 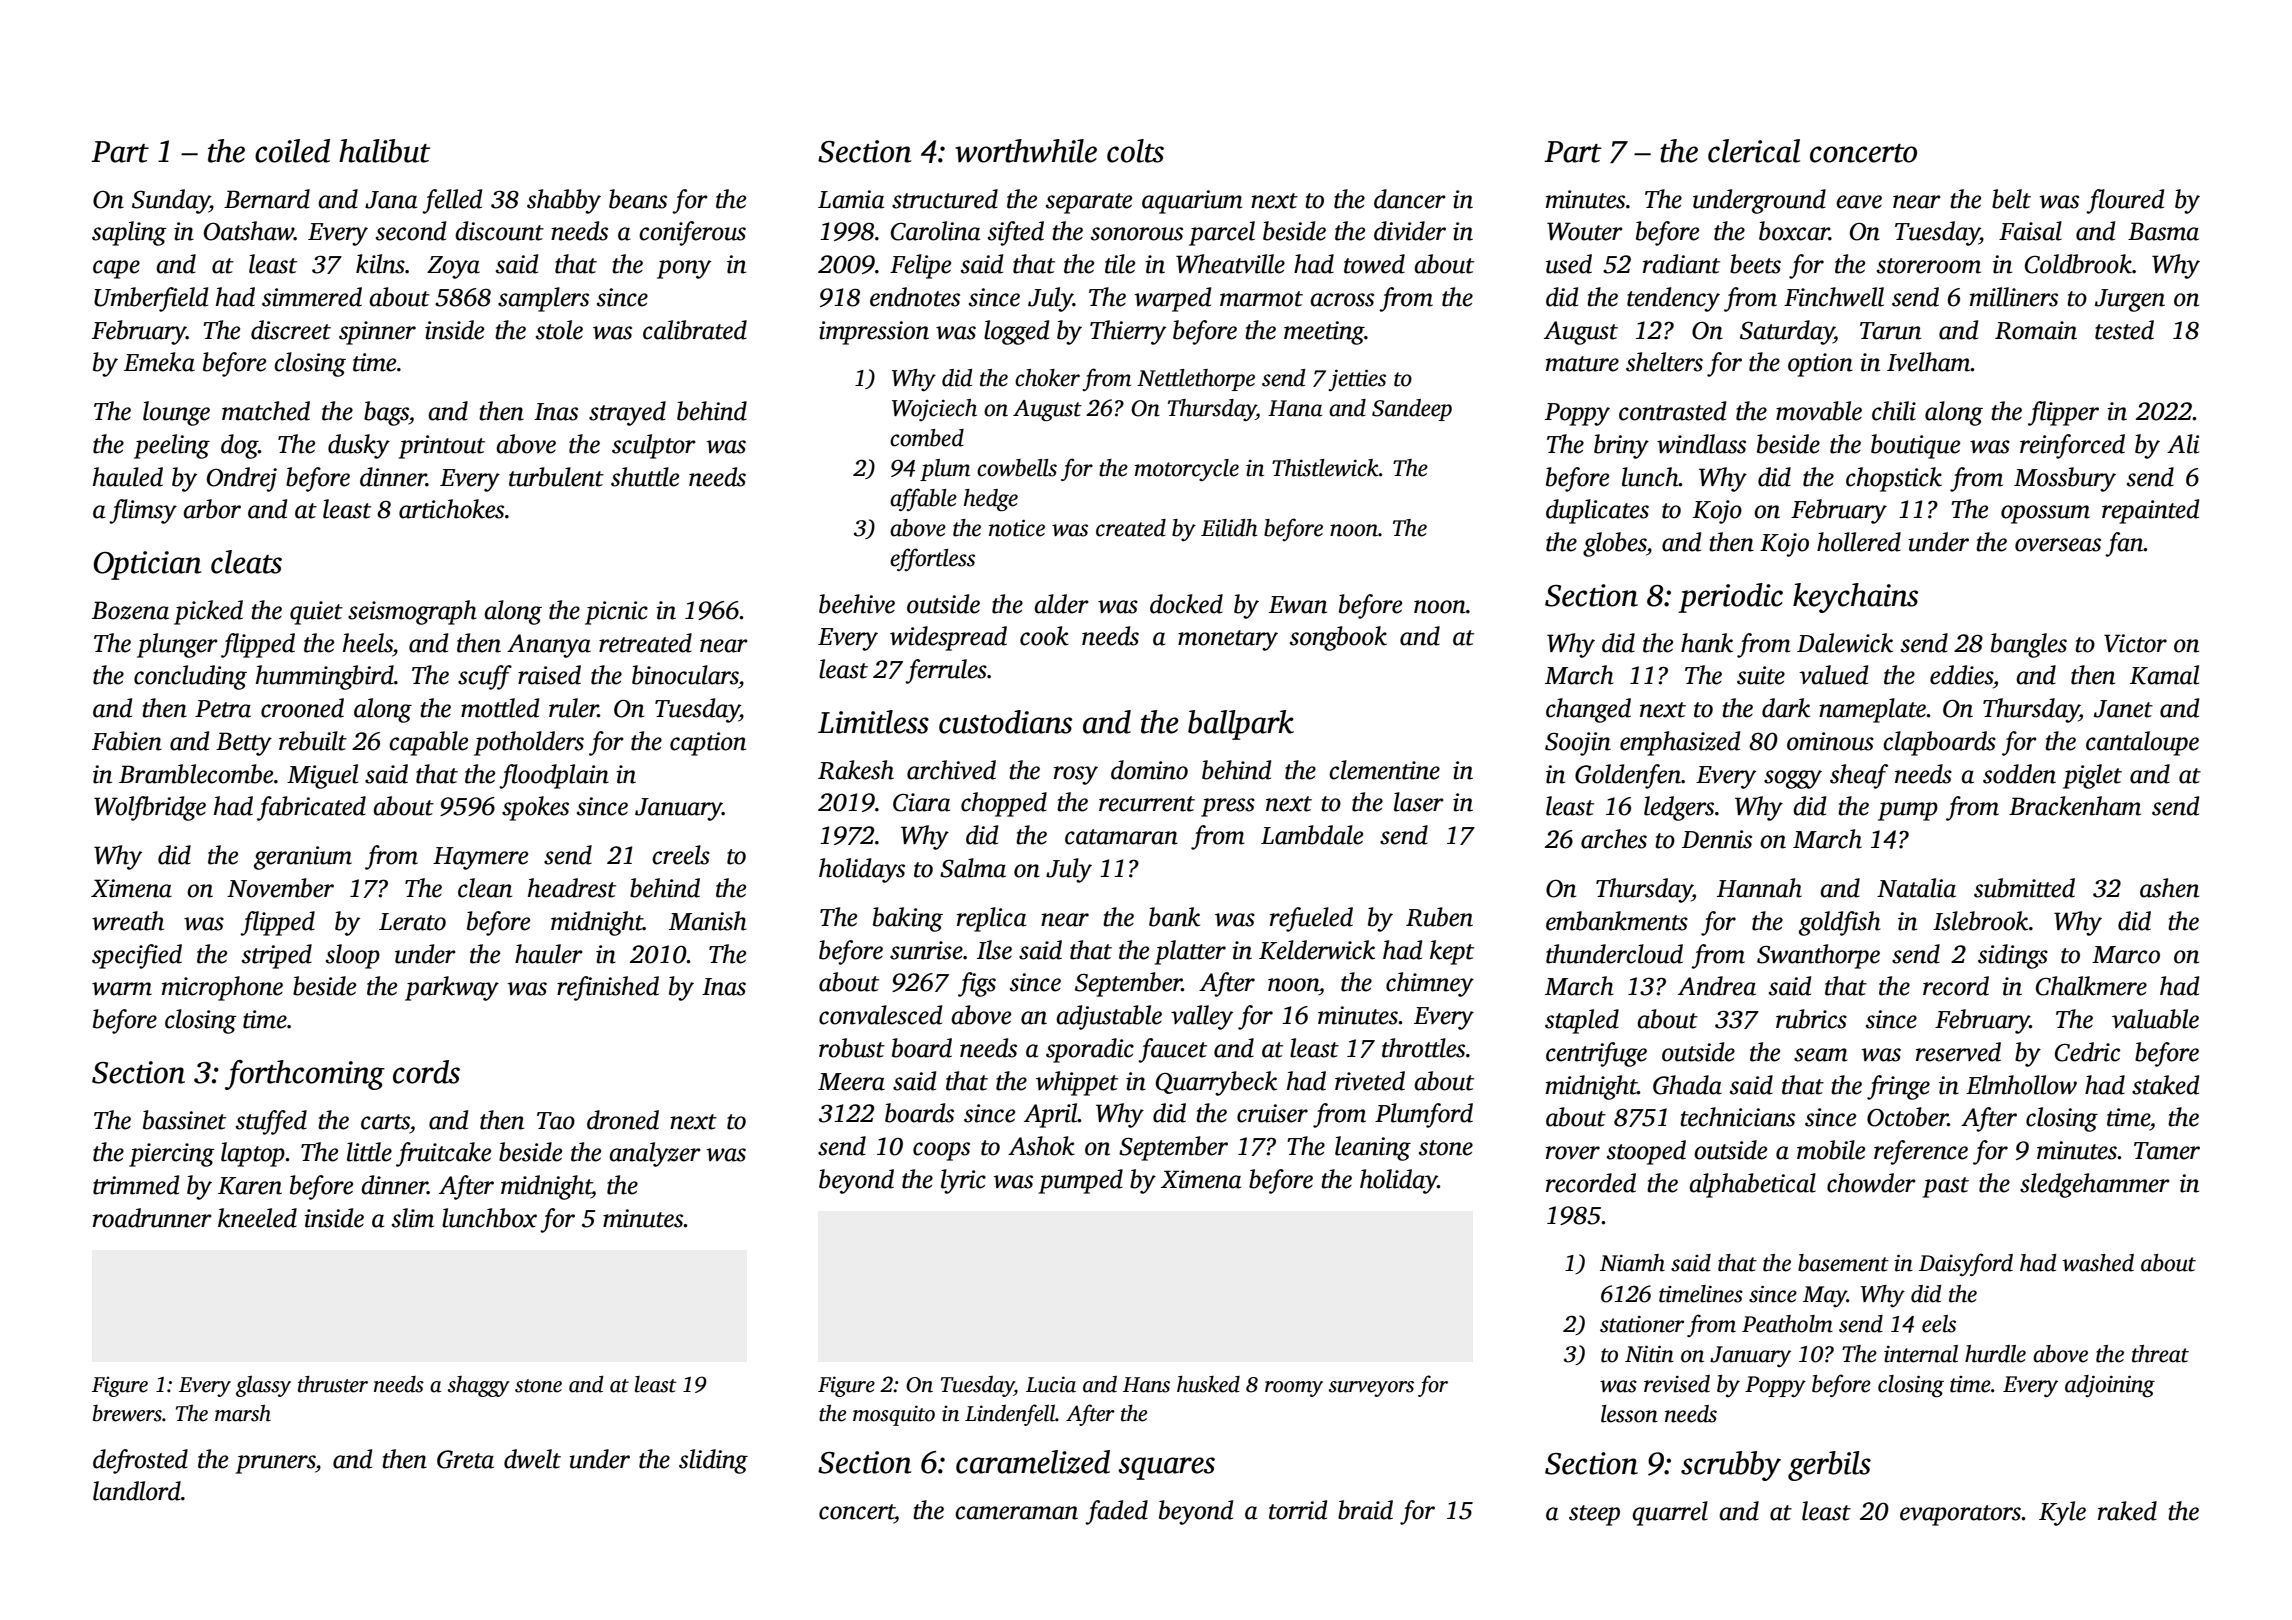 What do you see at coordinates (1016, 332) in the screenshot?
I see `logged` at bounding box center [1016, 332].
